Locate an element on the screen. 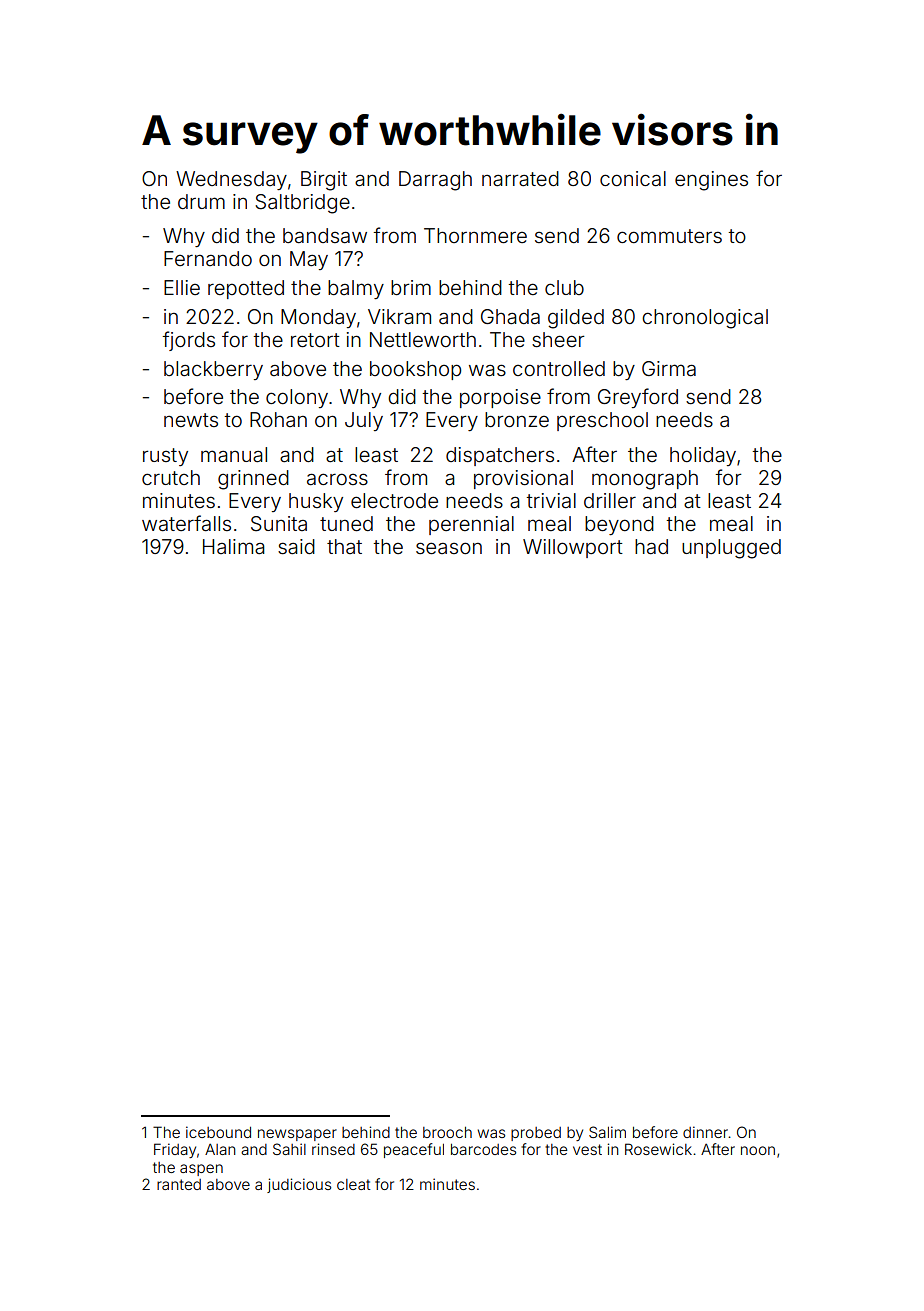 The height and width of the screenshot is (1311, 924). dinner is located at coordinates (705, 1132).
